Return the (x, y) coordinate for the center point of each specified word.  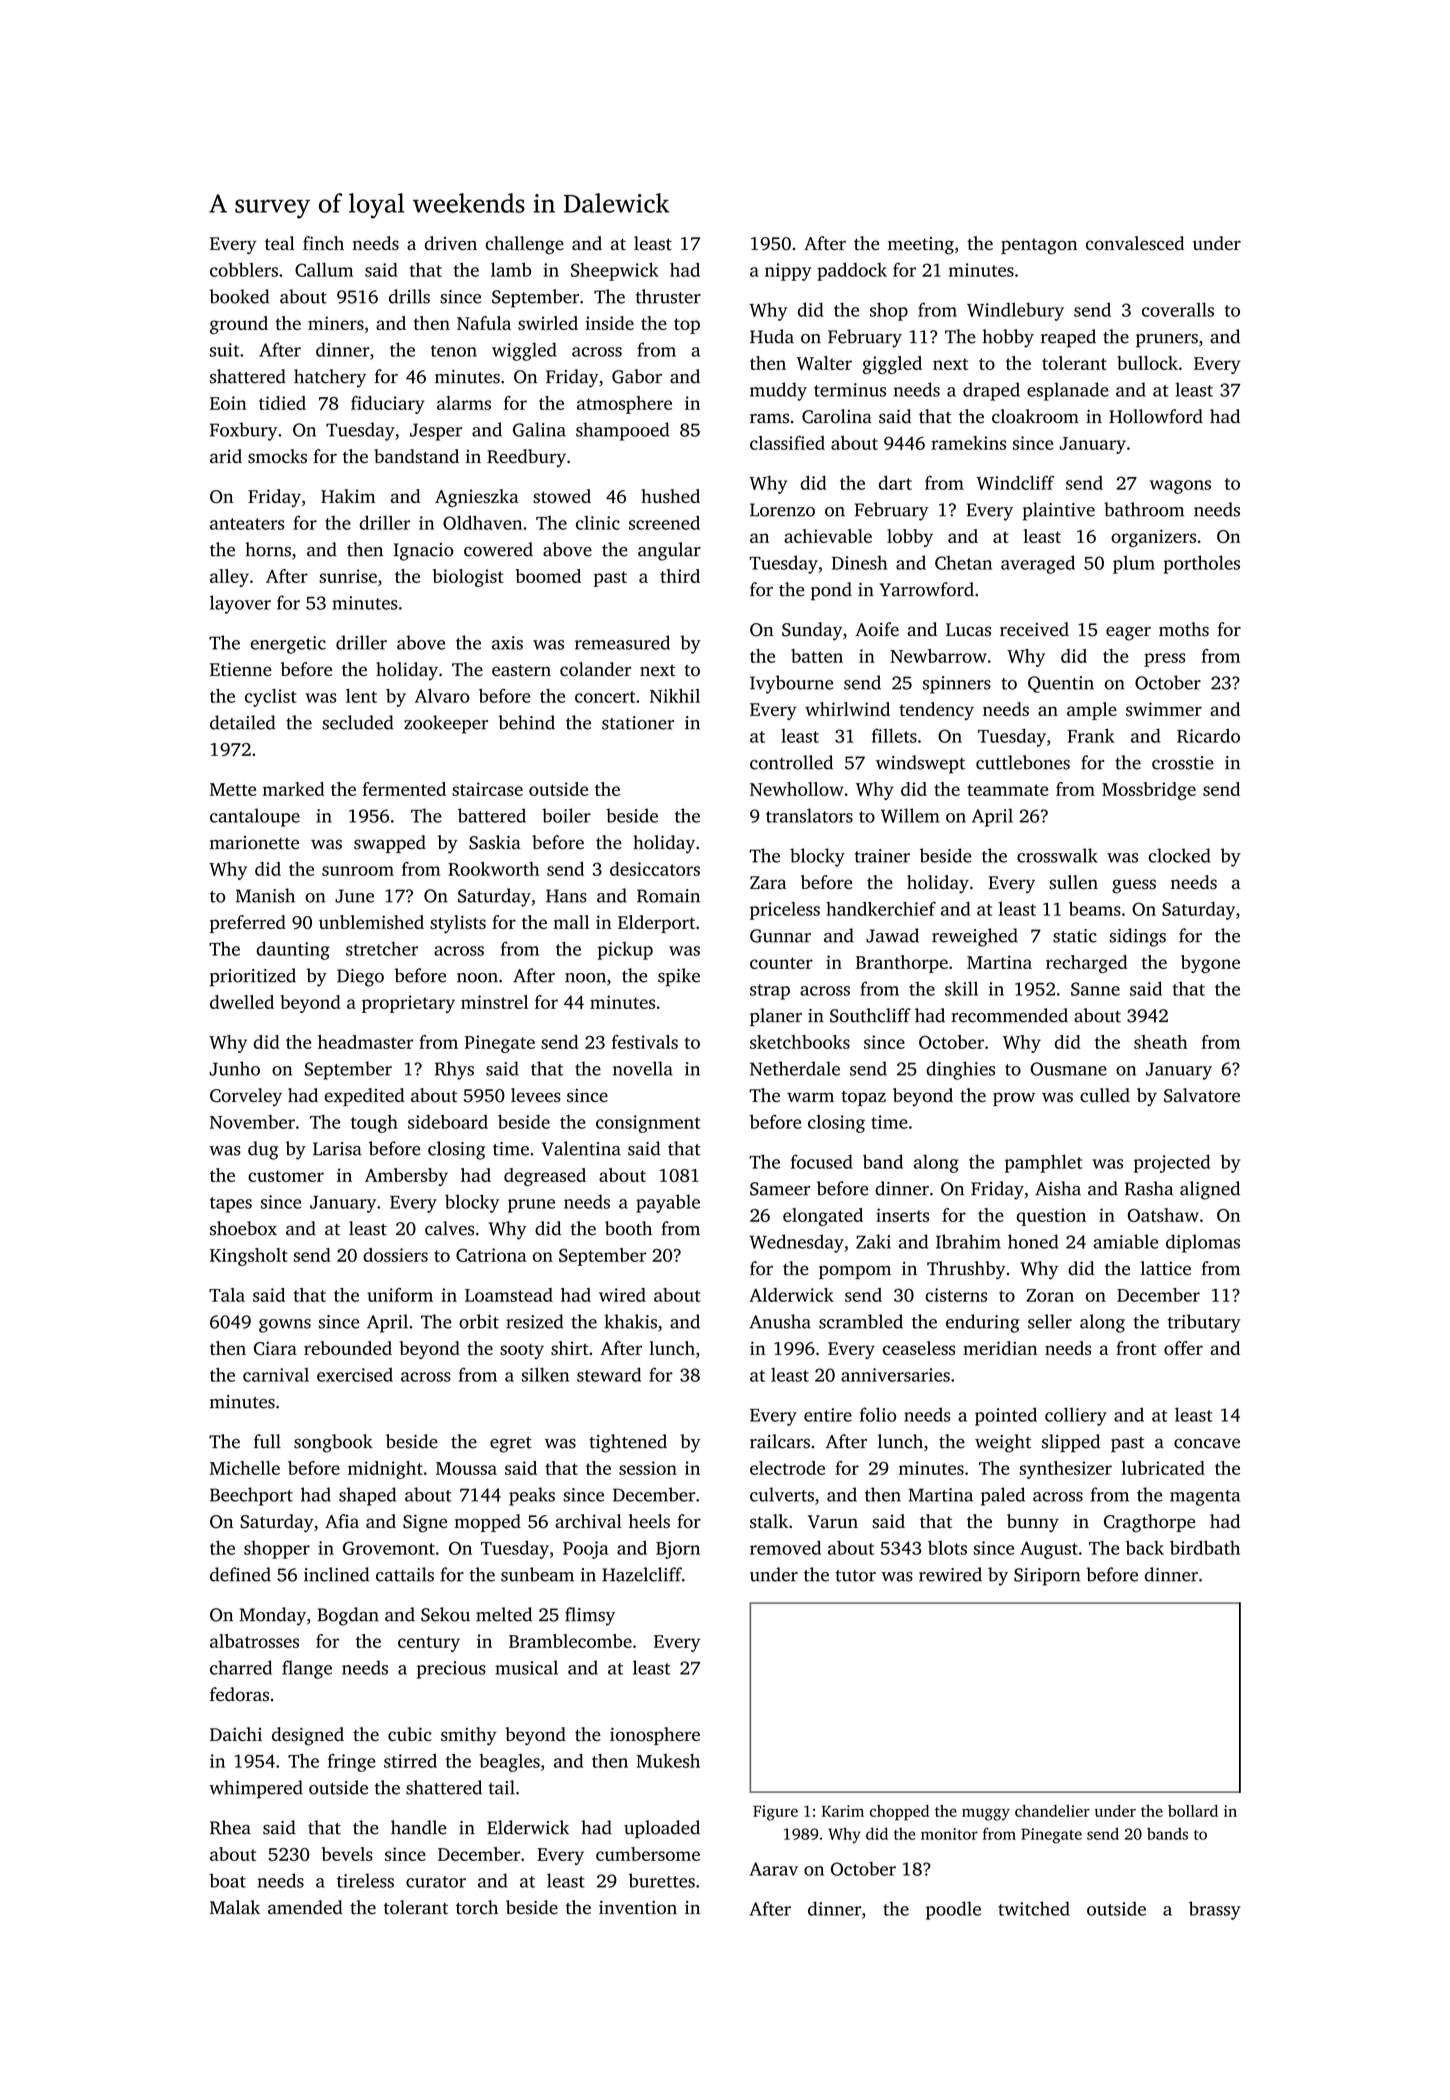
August (1049, 1550)
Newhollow (797, 789)
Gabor (637, 376)
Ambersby (406, 1177)
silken (545, 1374)
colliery (1076, 1416)
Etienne (241, 669)
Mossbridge (1149, 791)
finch (323, 243)
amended (305, 1907)
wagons (1180, 487)
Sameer (780, 1189)
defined (240, 1574)
